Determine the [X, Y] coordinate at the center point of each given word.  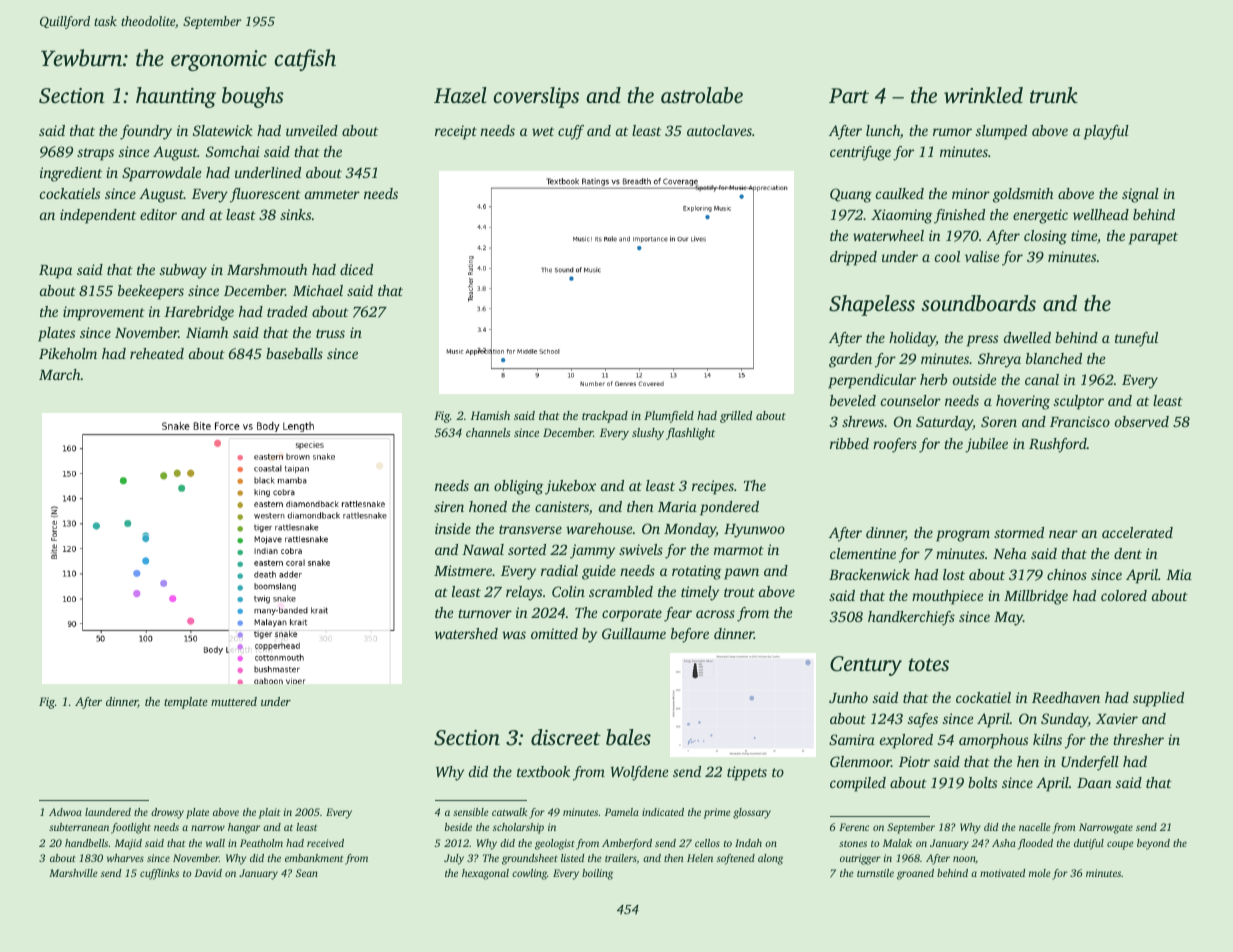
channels [488, 432]
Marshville [73, 873]
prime [717, 813]
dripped [853, 258]
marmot [739, 550]
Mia [1179, 574]
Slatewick [223, 130]
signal [1140, 195]
